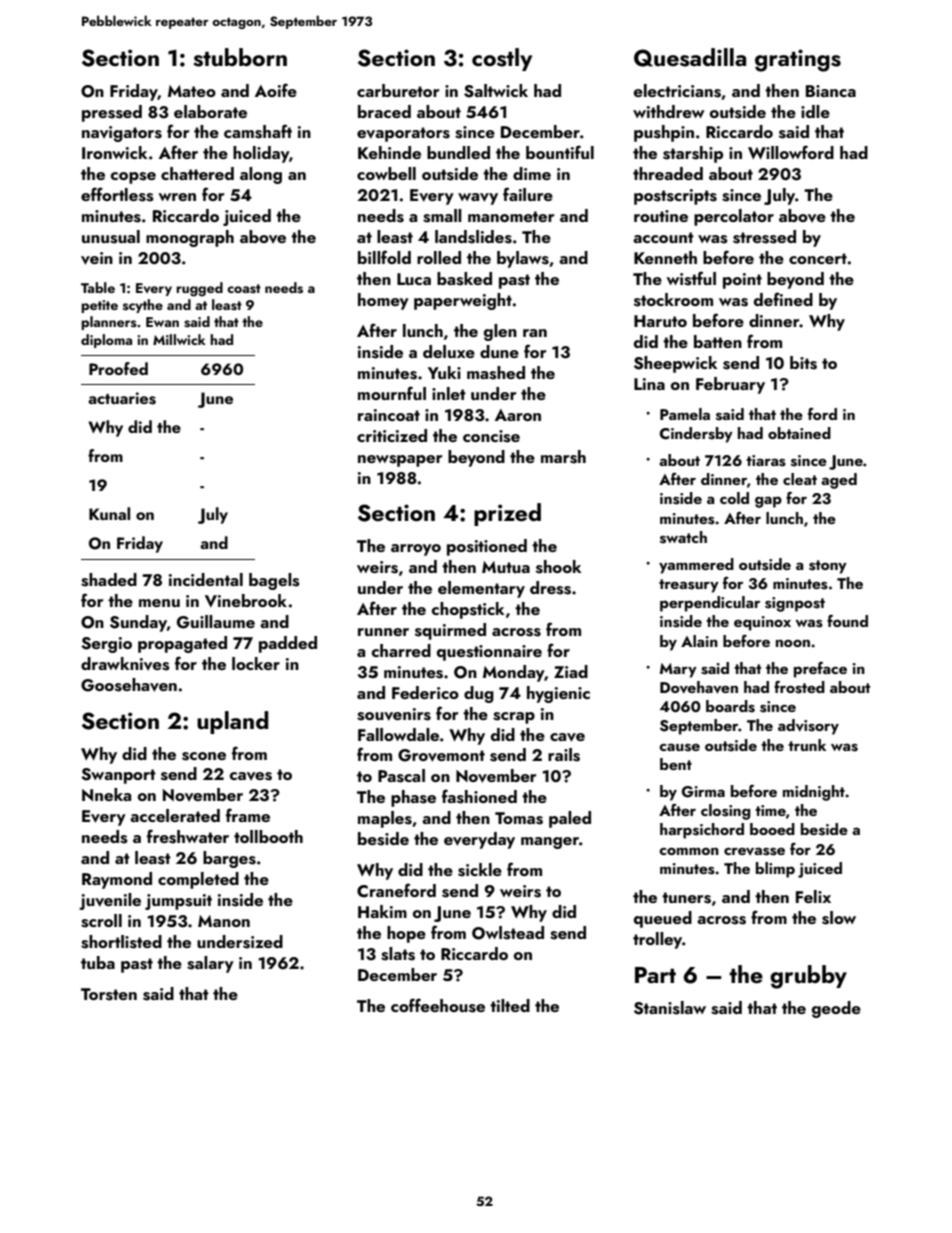 The height and width of the page is (1233, 952). What do you see at coordinates (240, 57) in the page?
I see `stubborn` at bounding box center [240, 57].
